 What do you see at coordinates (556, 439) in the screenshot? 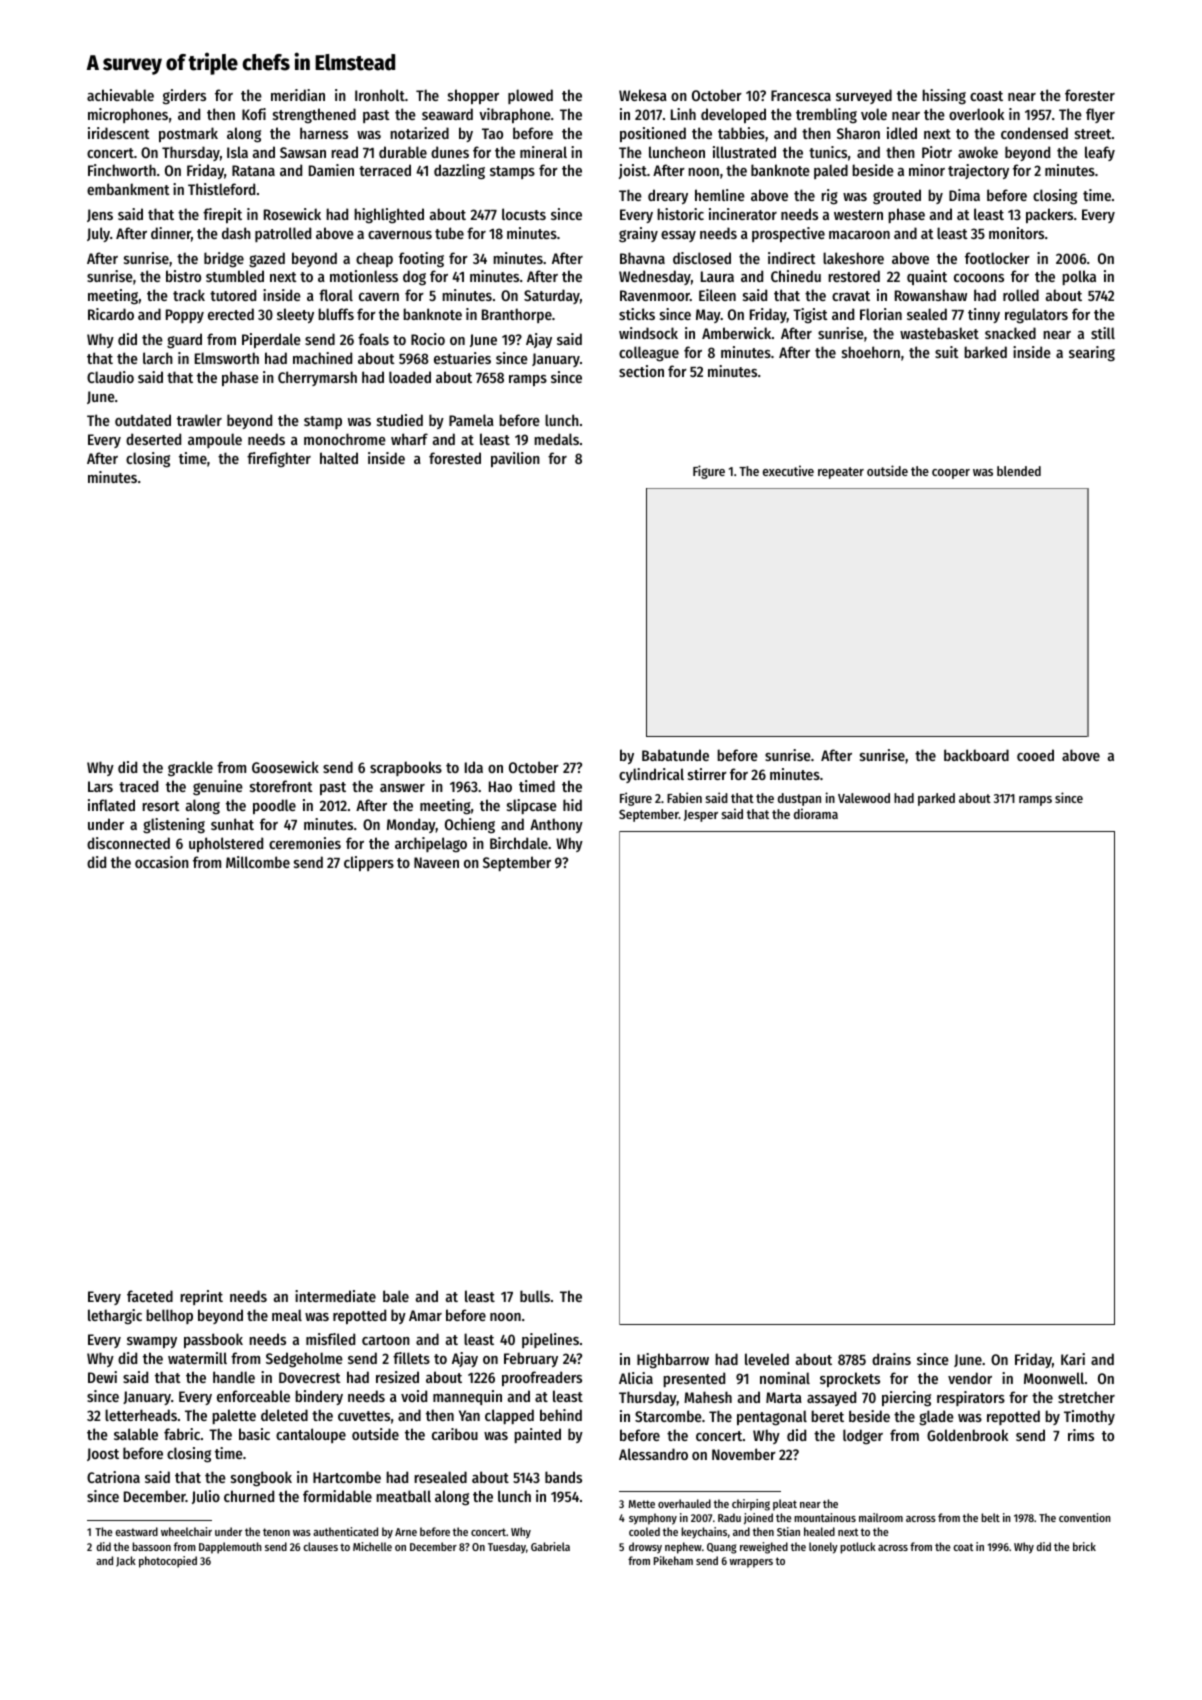
I see `medals` at bounding box center [556, 439].
